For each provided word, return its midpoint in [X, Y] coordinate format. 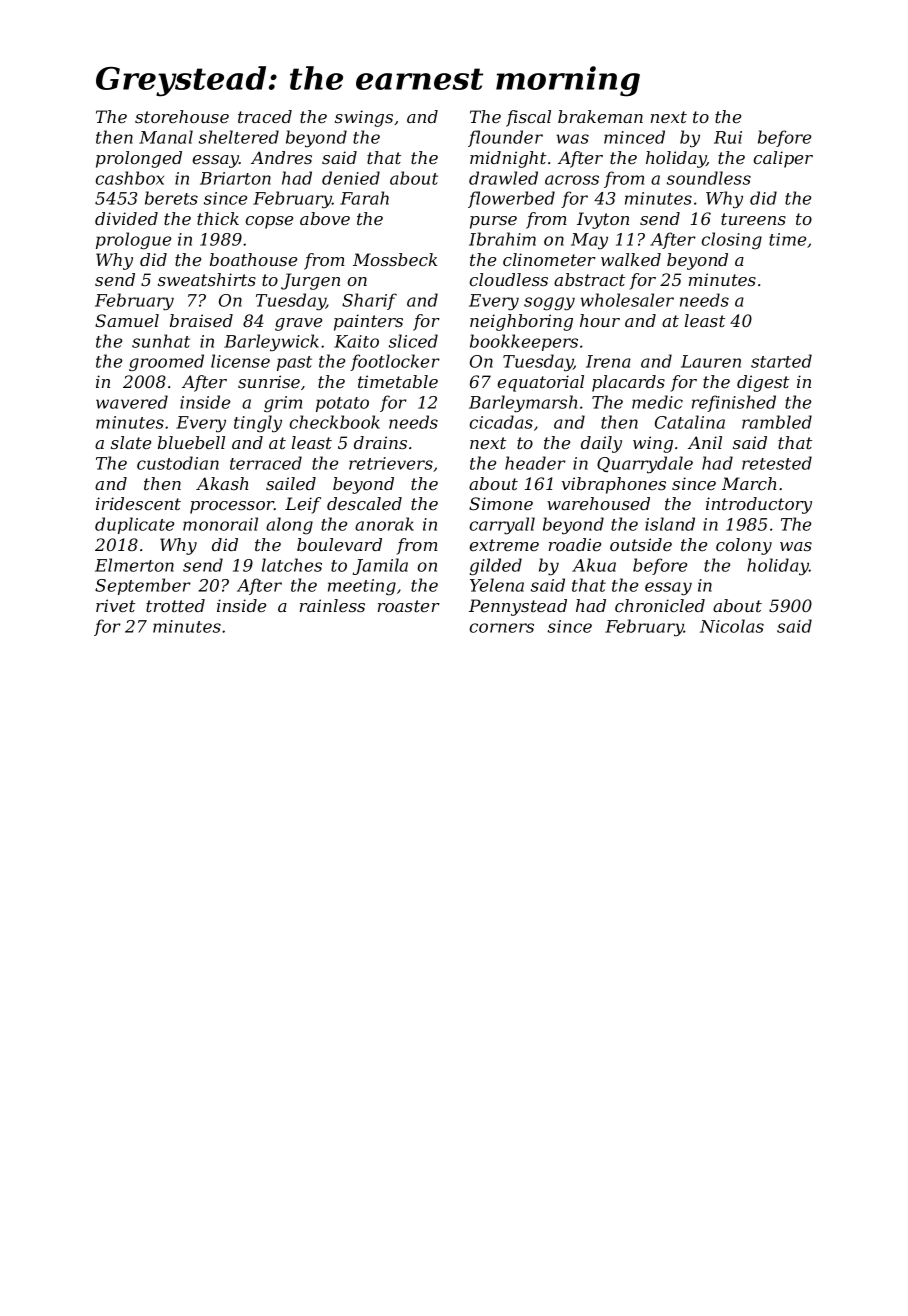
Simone [501, 503]
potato [342, 404]
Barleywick [271, 343]
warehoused [598, 503]
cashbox [129, 178]
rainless [332, 605]
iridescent [138, 503]
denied [351, 178]
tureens [753, 219]
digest [763, 383]
